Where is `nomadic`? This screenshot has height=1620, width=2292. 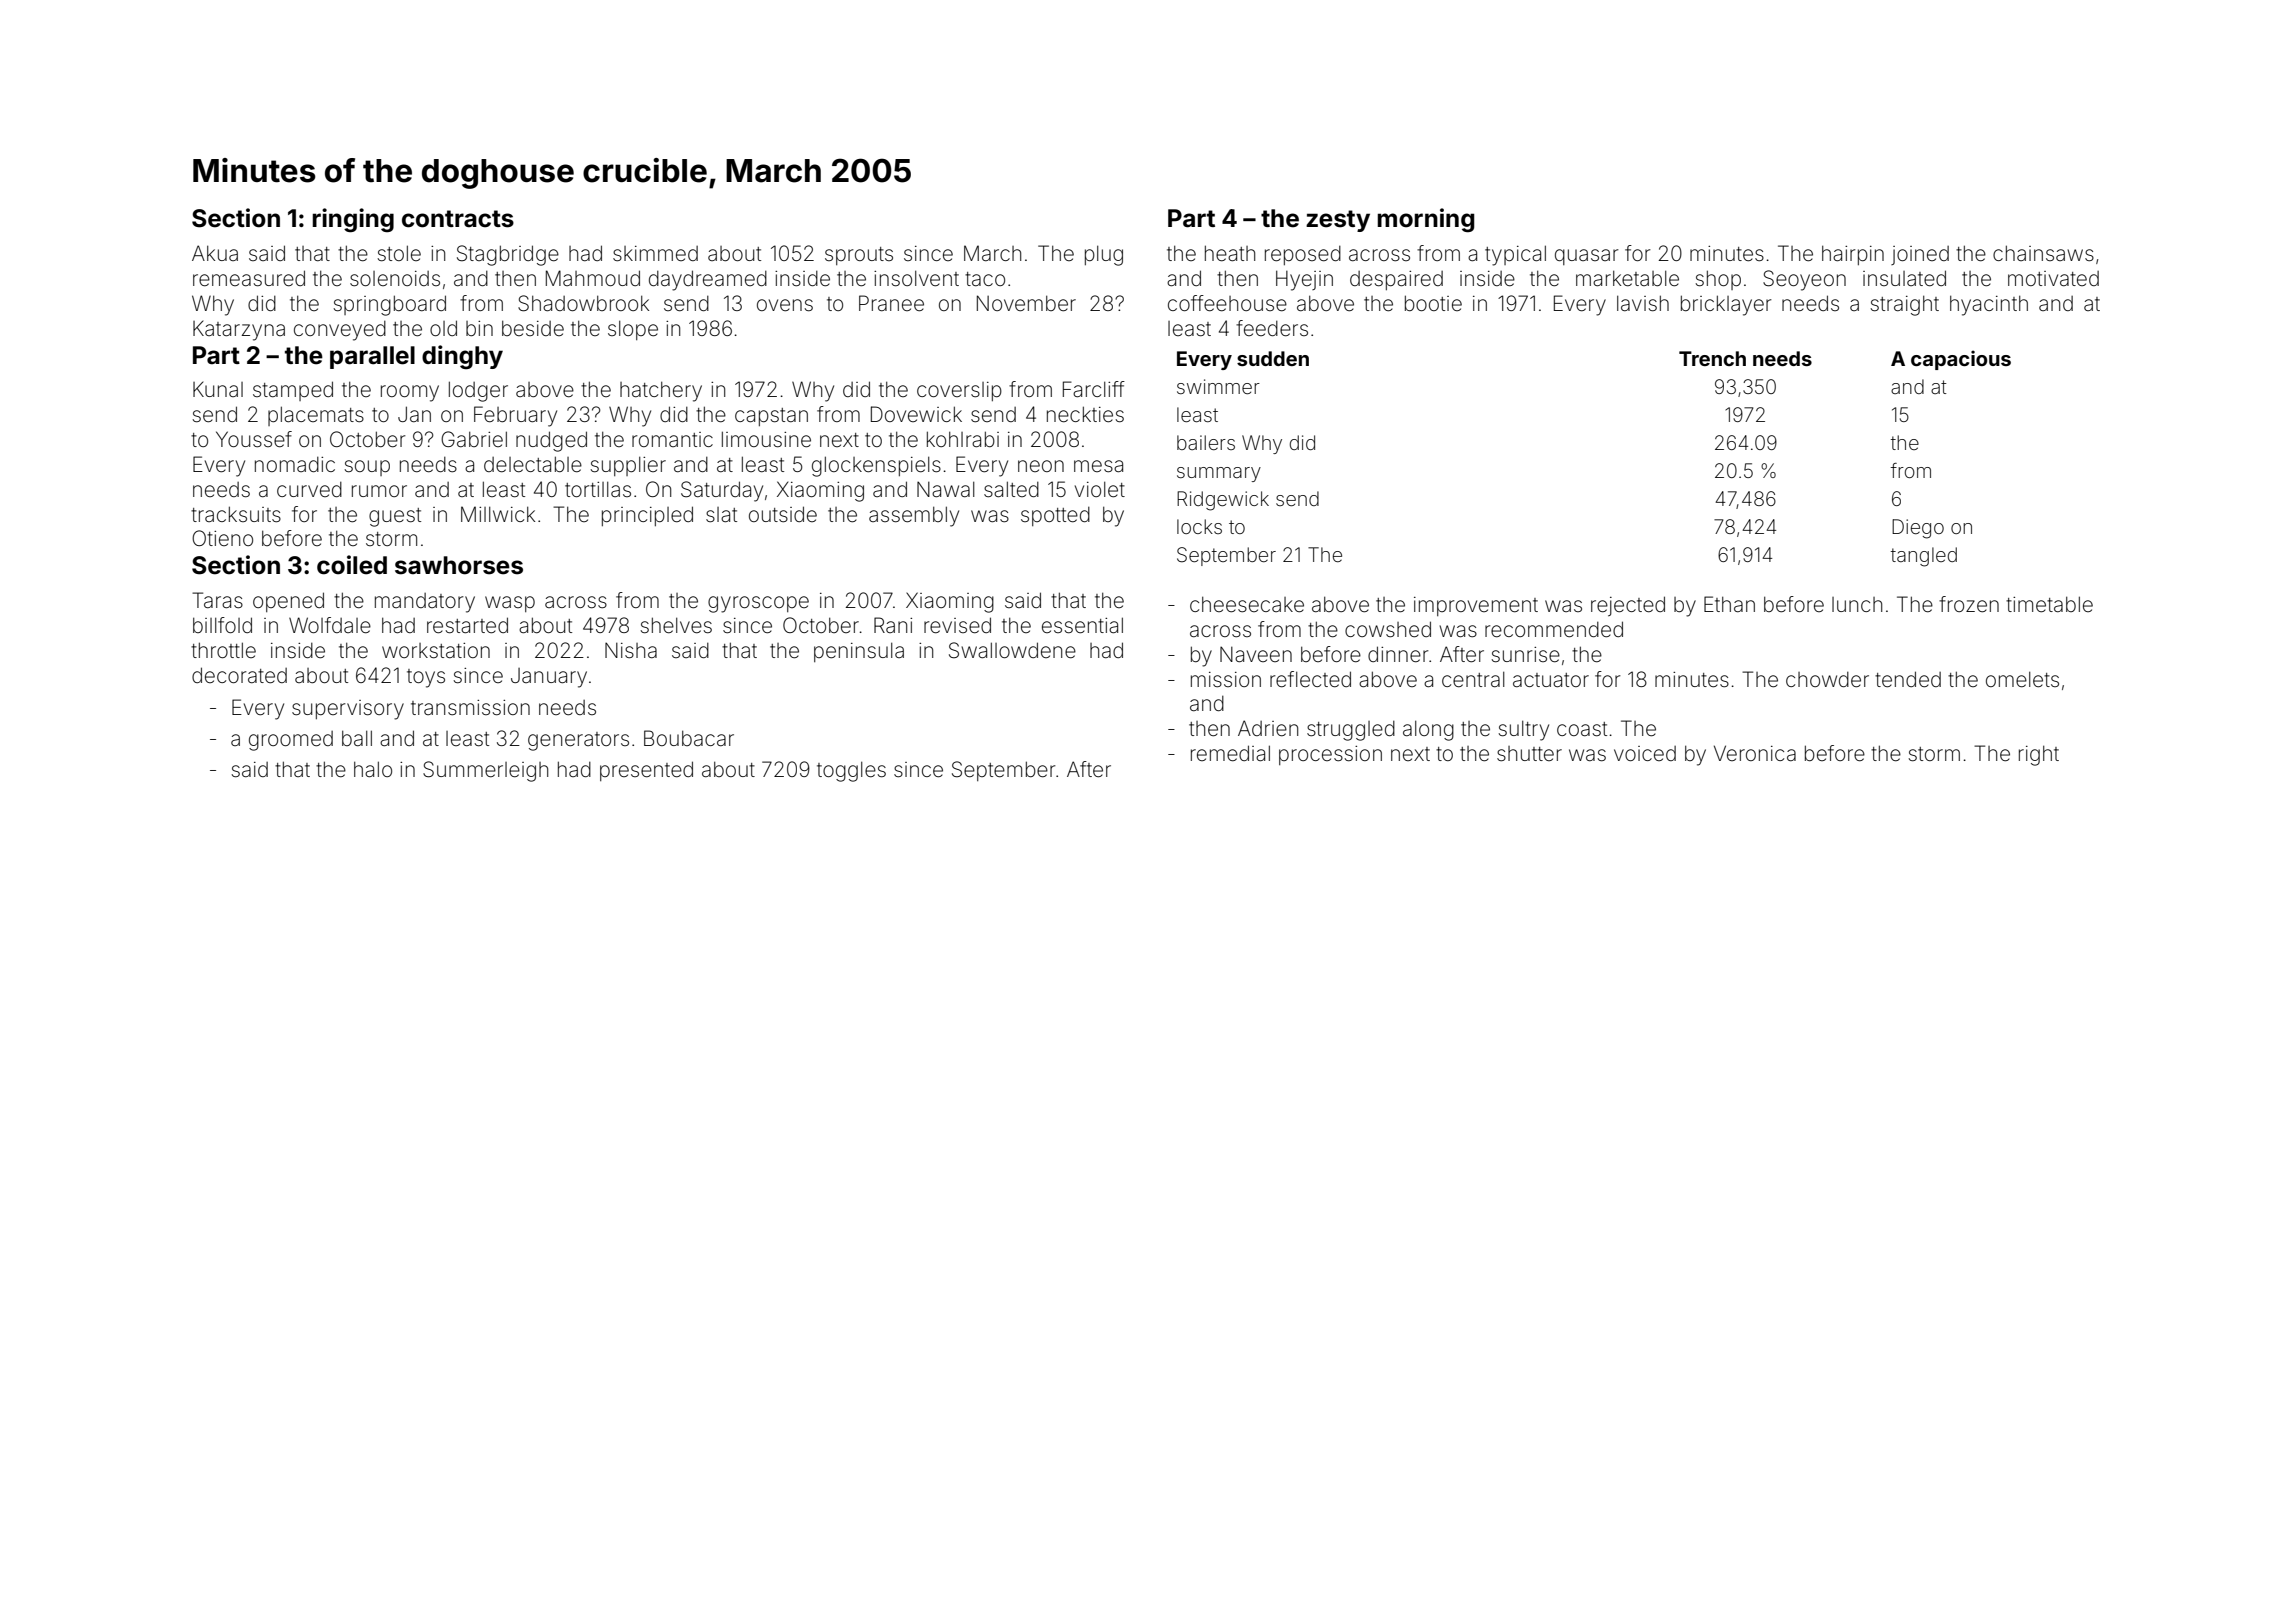
nomadic is located at coordinates (295, 464).
